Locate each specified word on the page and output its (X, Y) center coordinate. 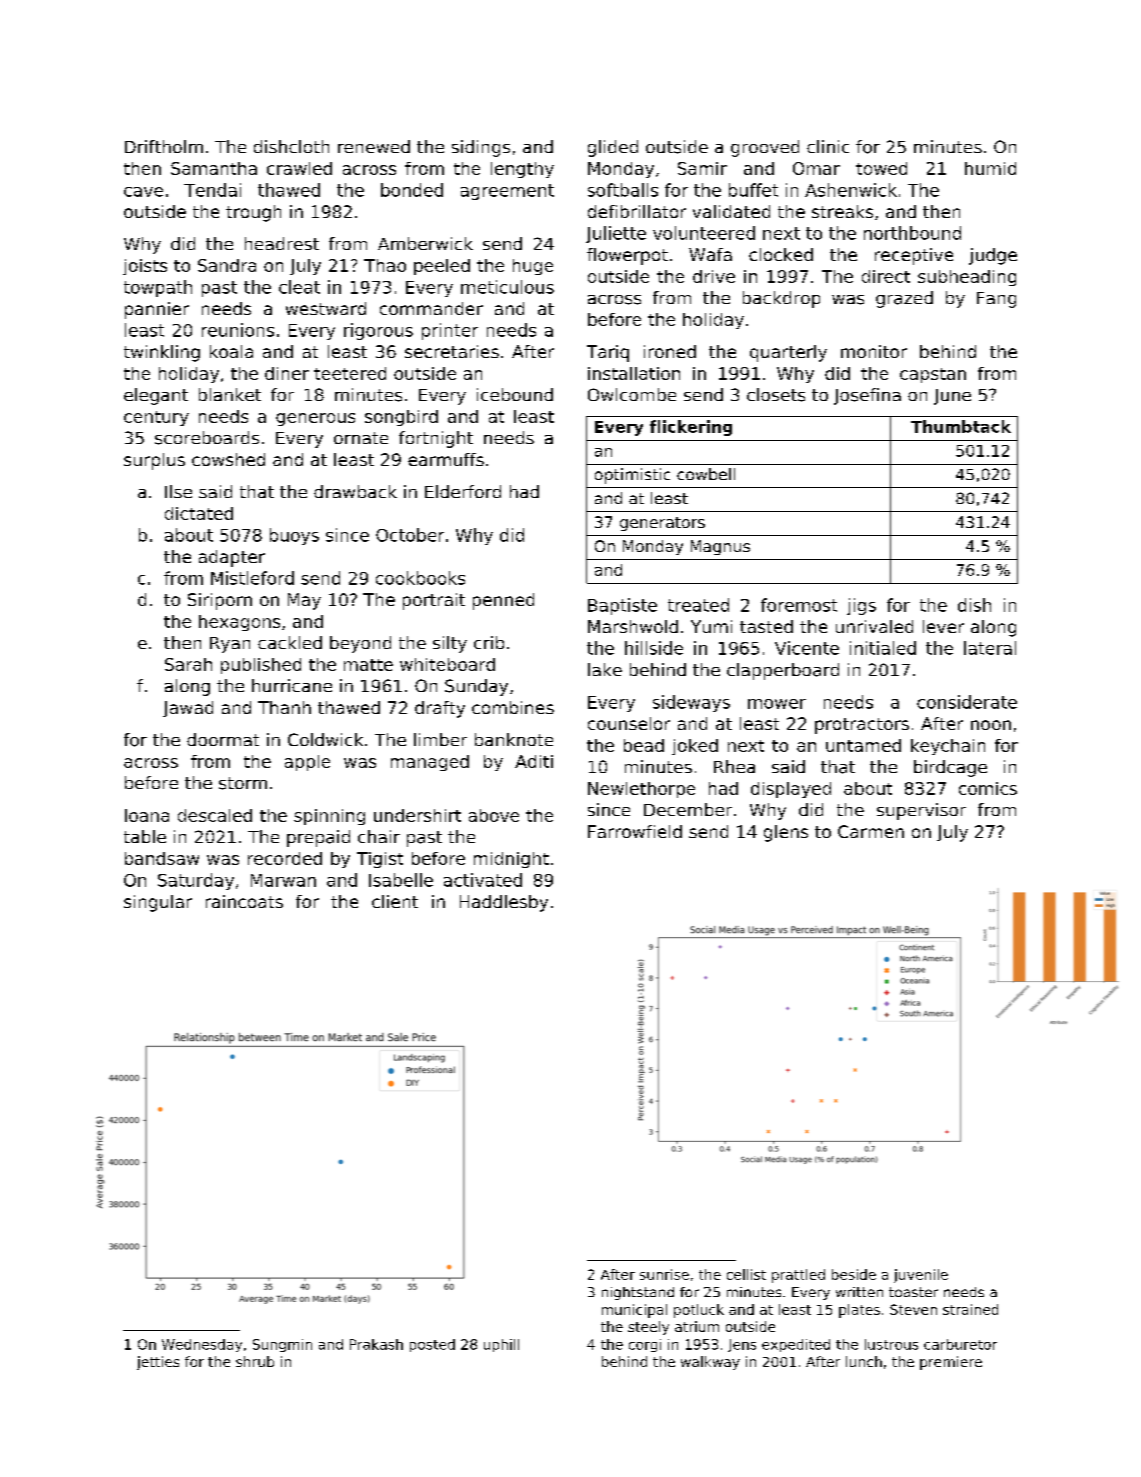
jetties (158, 1363)
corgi (645, 1345)
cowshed (228, 459)
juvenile (921, 1276)
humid (990, 168)
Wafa (710, 254)
